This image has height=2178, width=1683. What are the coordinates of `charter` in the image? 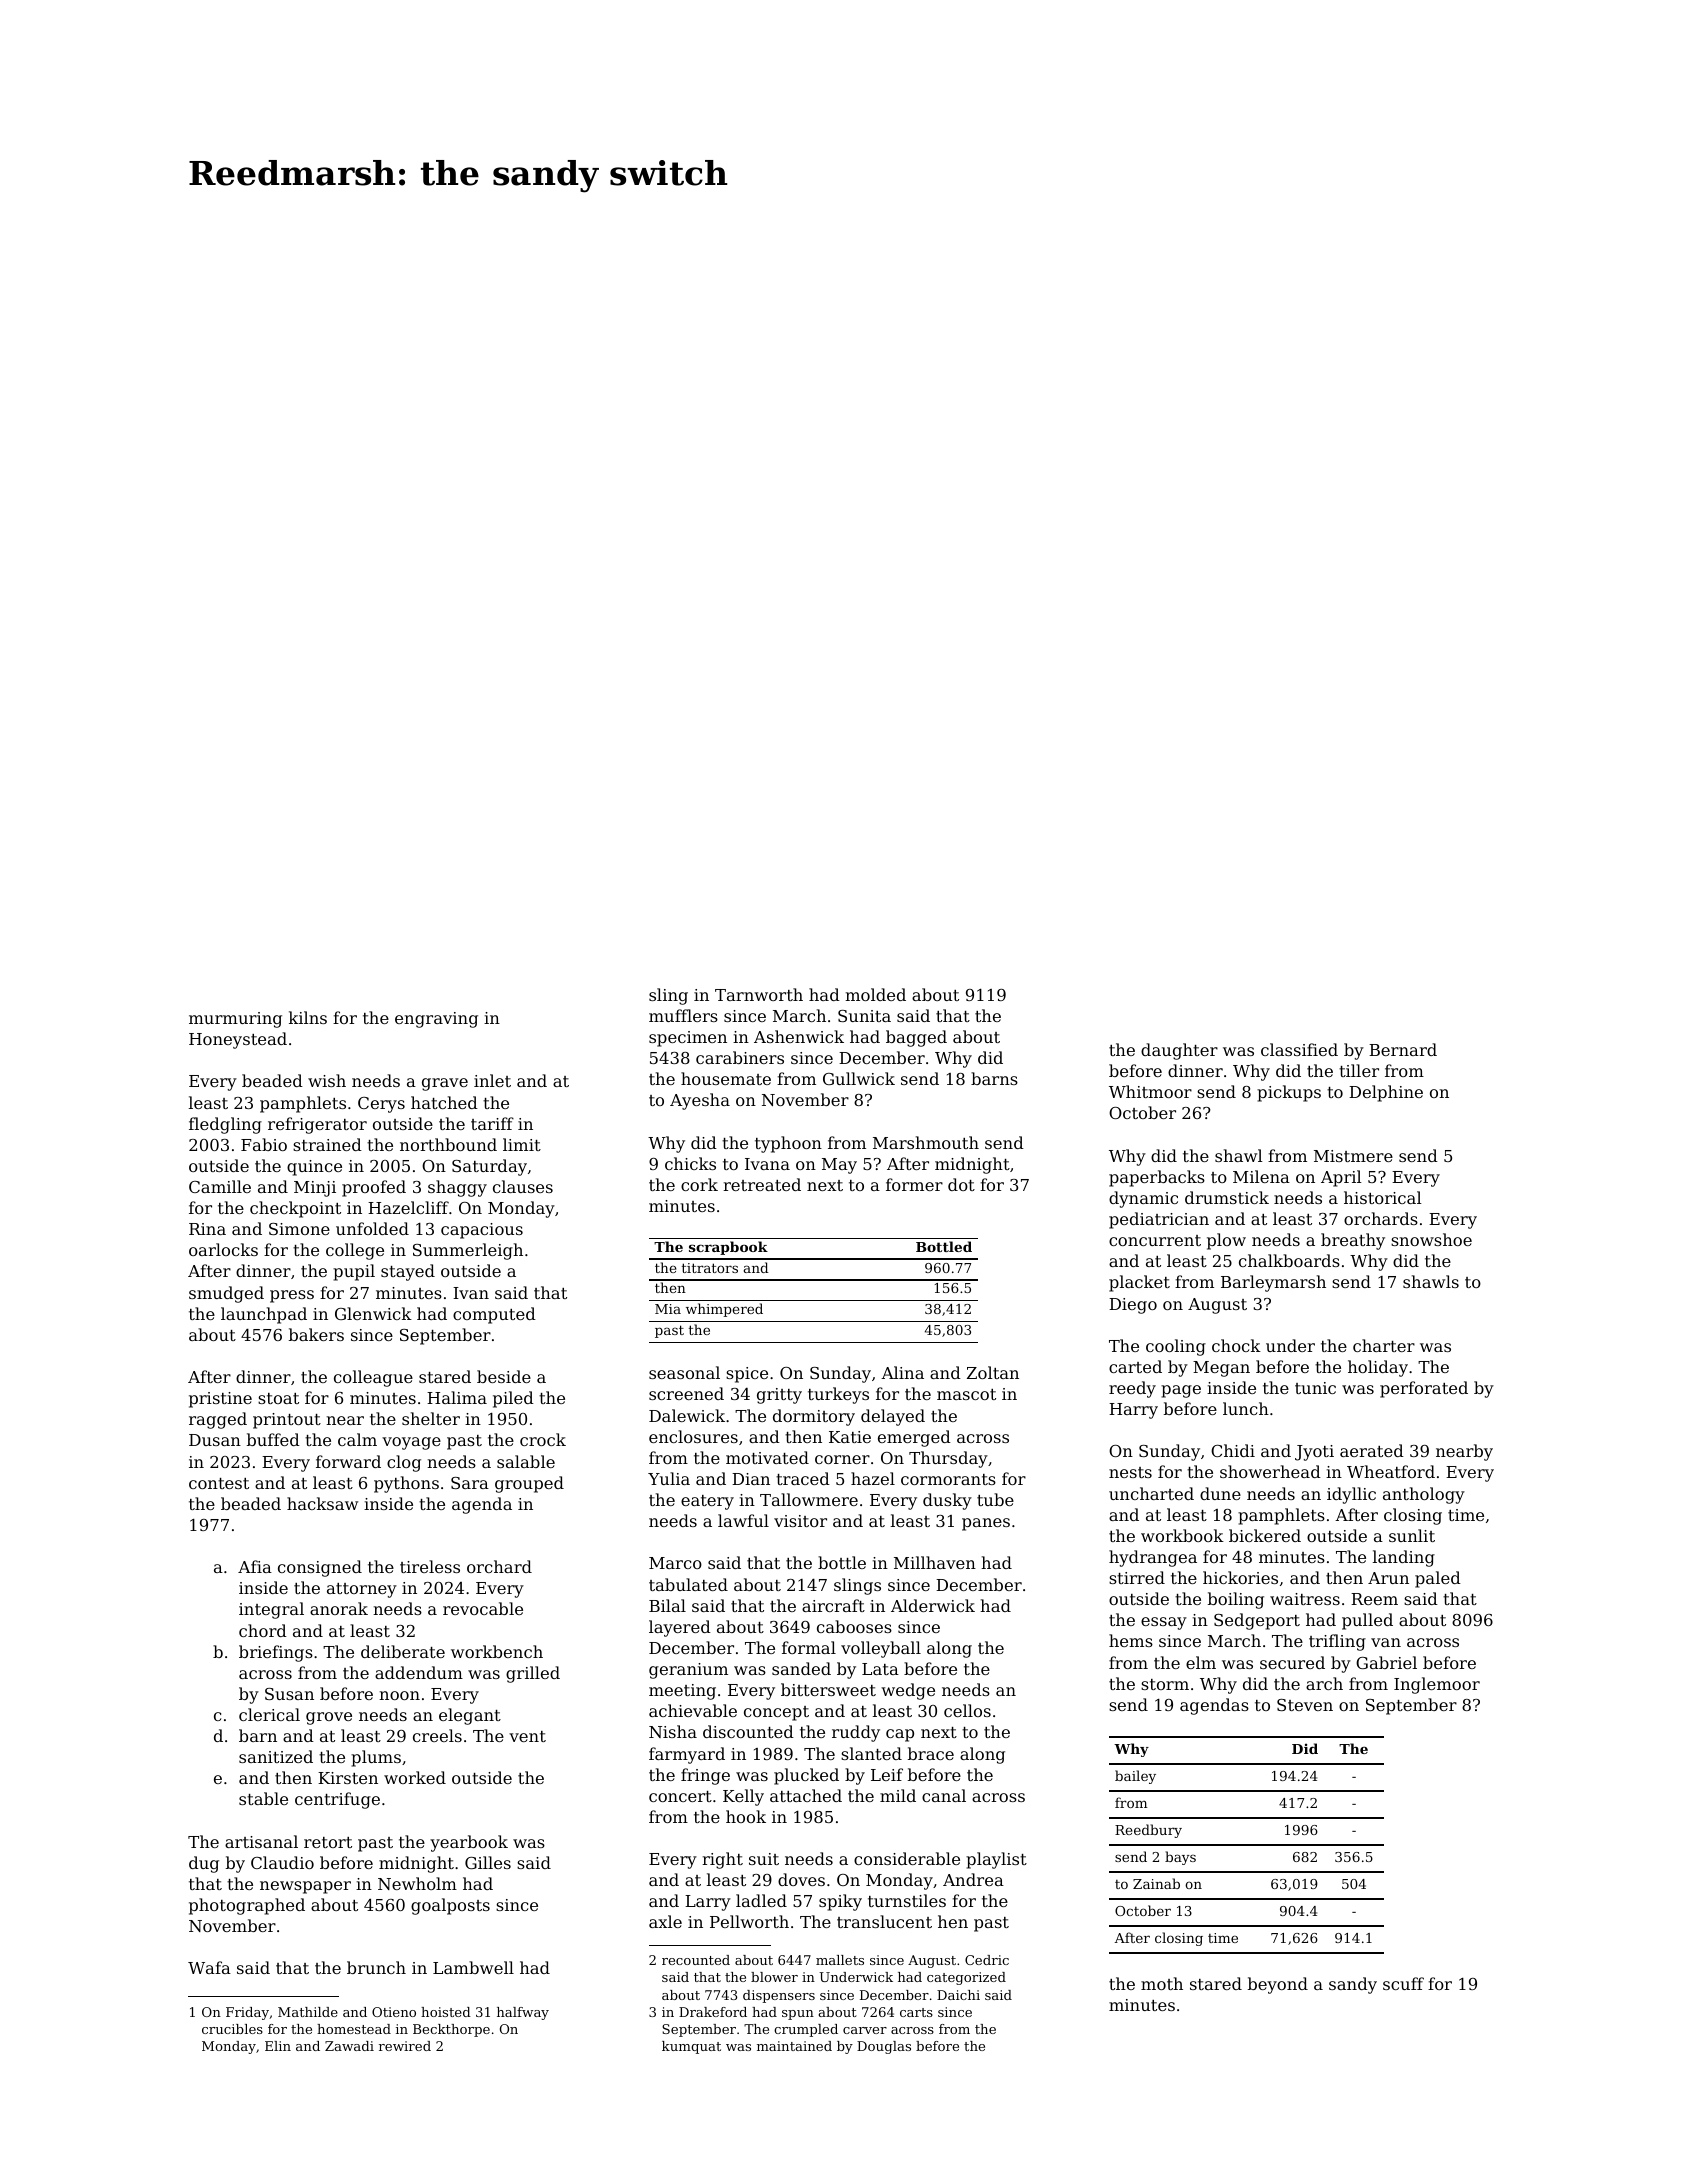 It's located at (1384, 1345).
